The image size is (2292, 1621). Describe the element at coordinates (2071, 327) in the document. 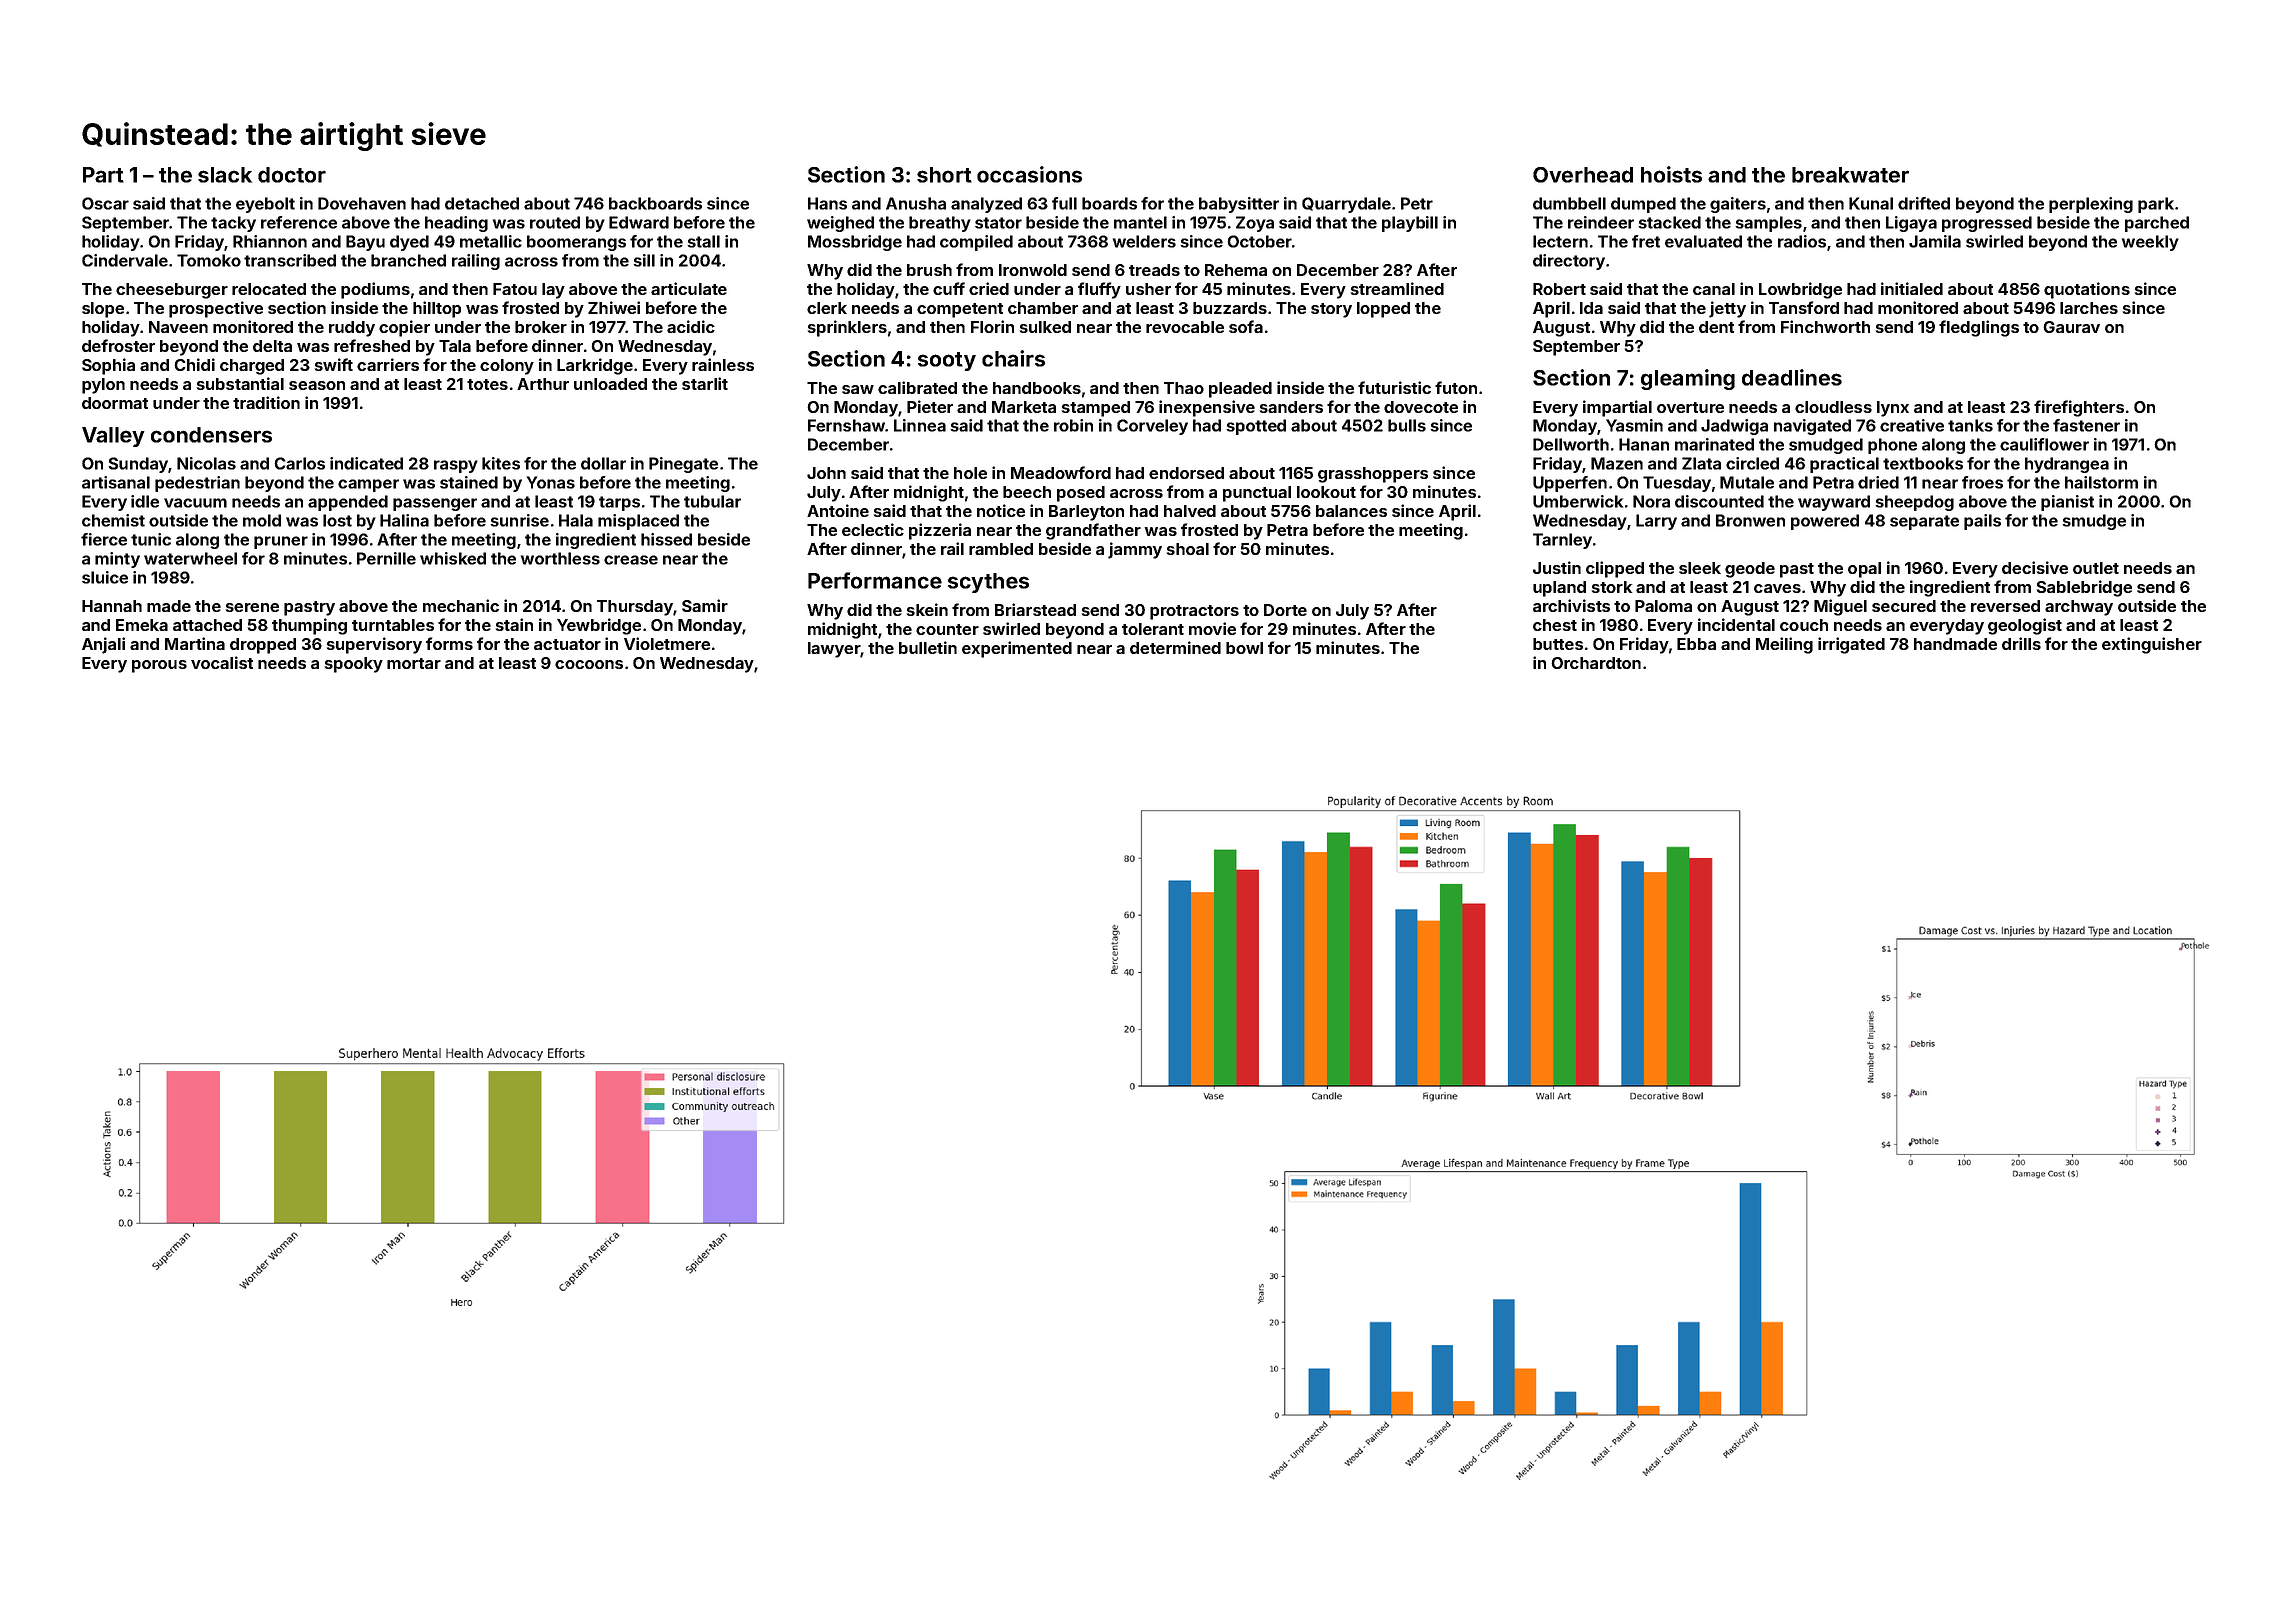

I see `Gaurav` at that location.
